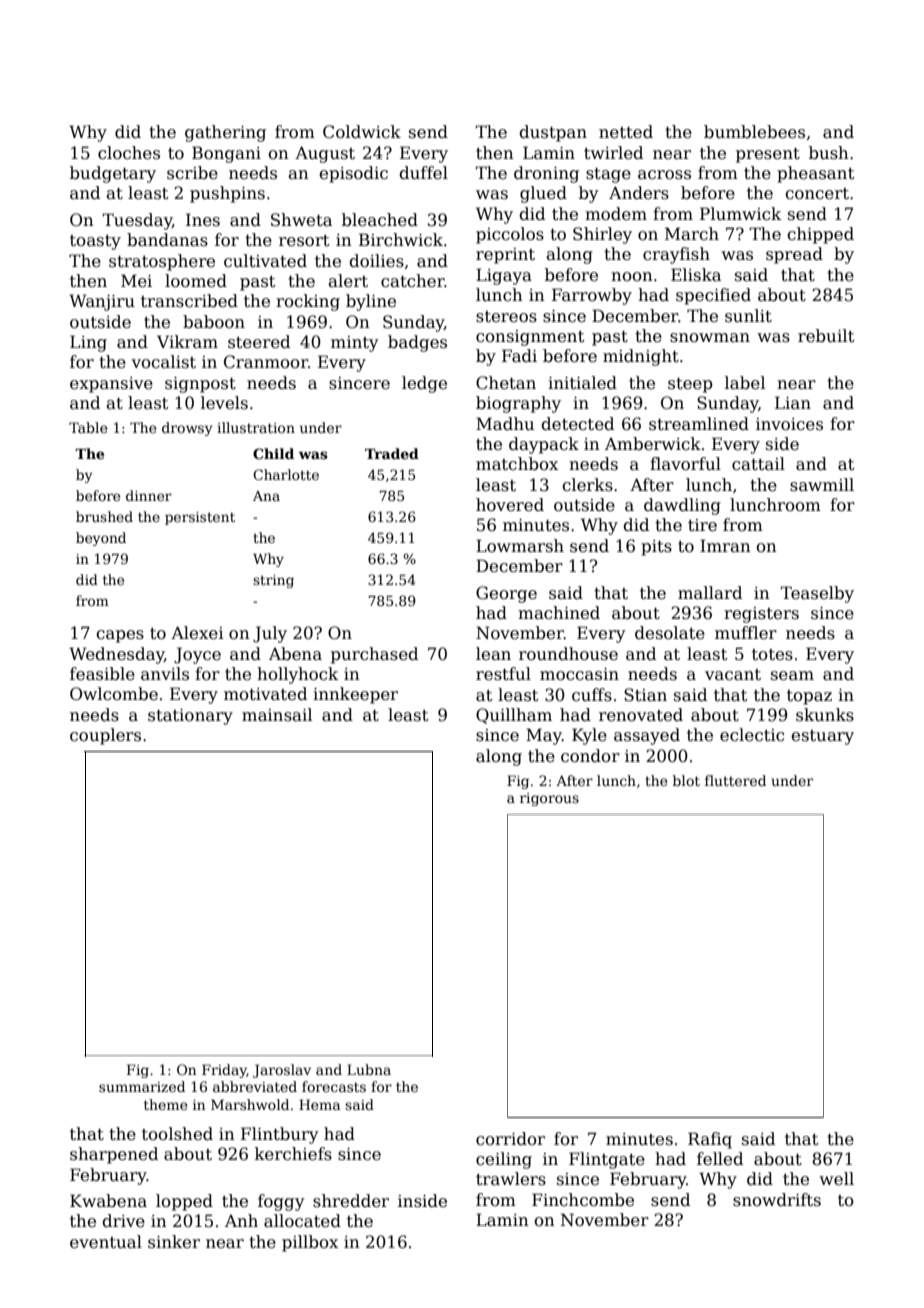 This screenshot has height=1308, width=924. I want to click on estuary, so click(822, 737).
